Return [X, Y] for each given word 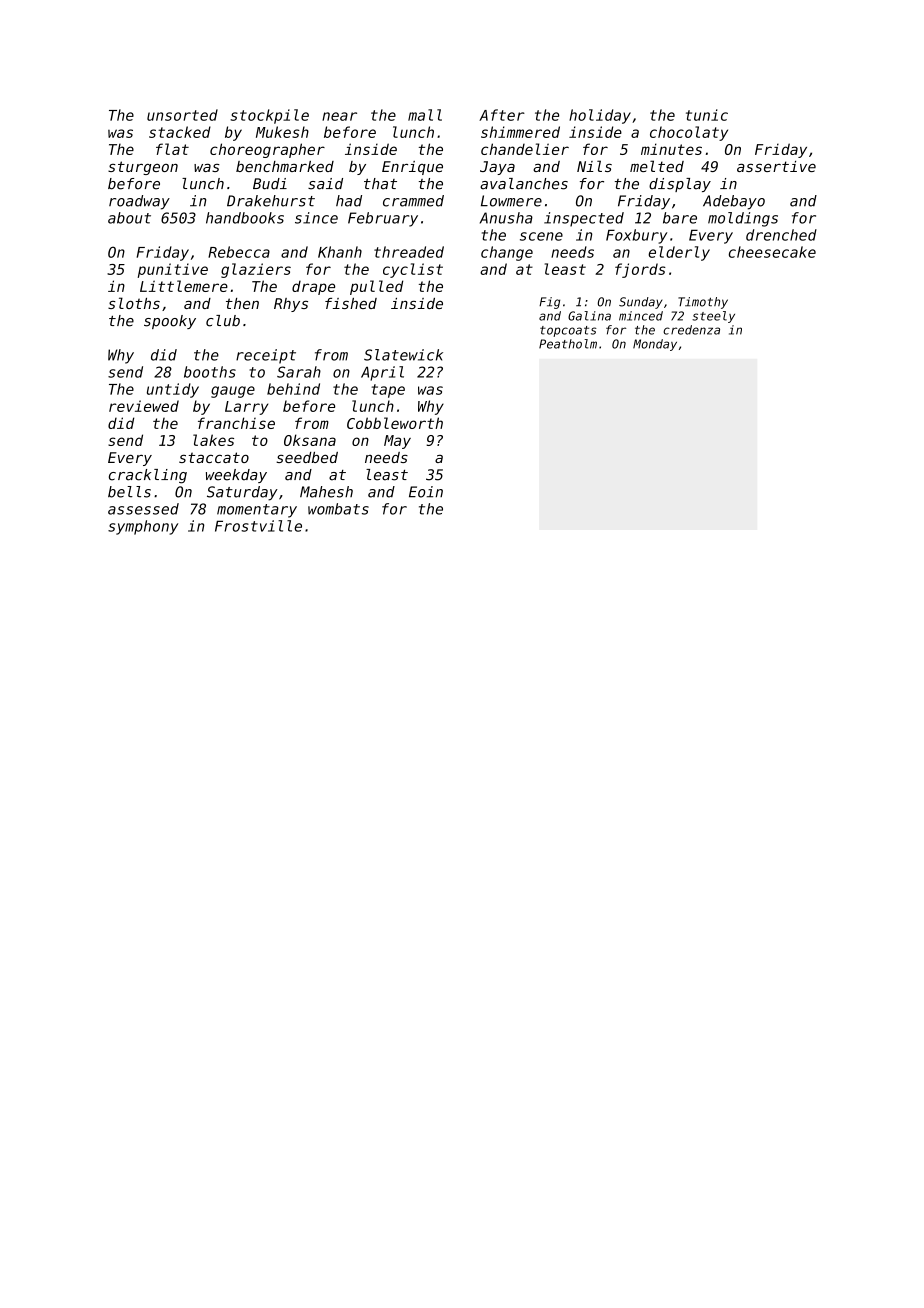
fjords [640, 270]
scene [541, 236]
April [382, 373]
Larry [246, 408]
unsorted [182, 115]
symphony [143, 527]
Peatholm [568, 344]
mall [425, 115]
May [397, 442]
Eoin [426, 492]
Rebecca [239, 252]
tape [388, 391]
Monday [655, 345]
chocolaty [689, 133]
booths [210, 372]
